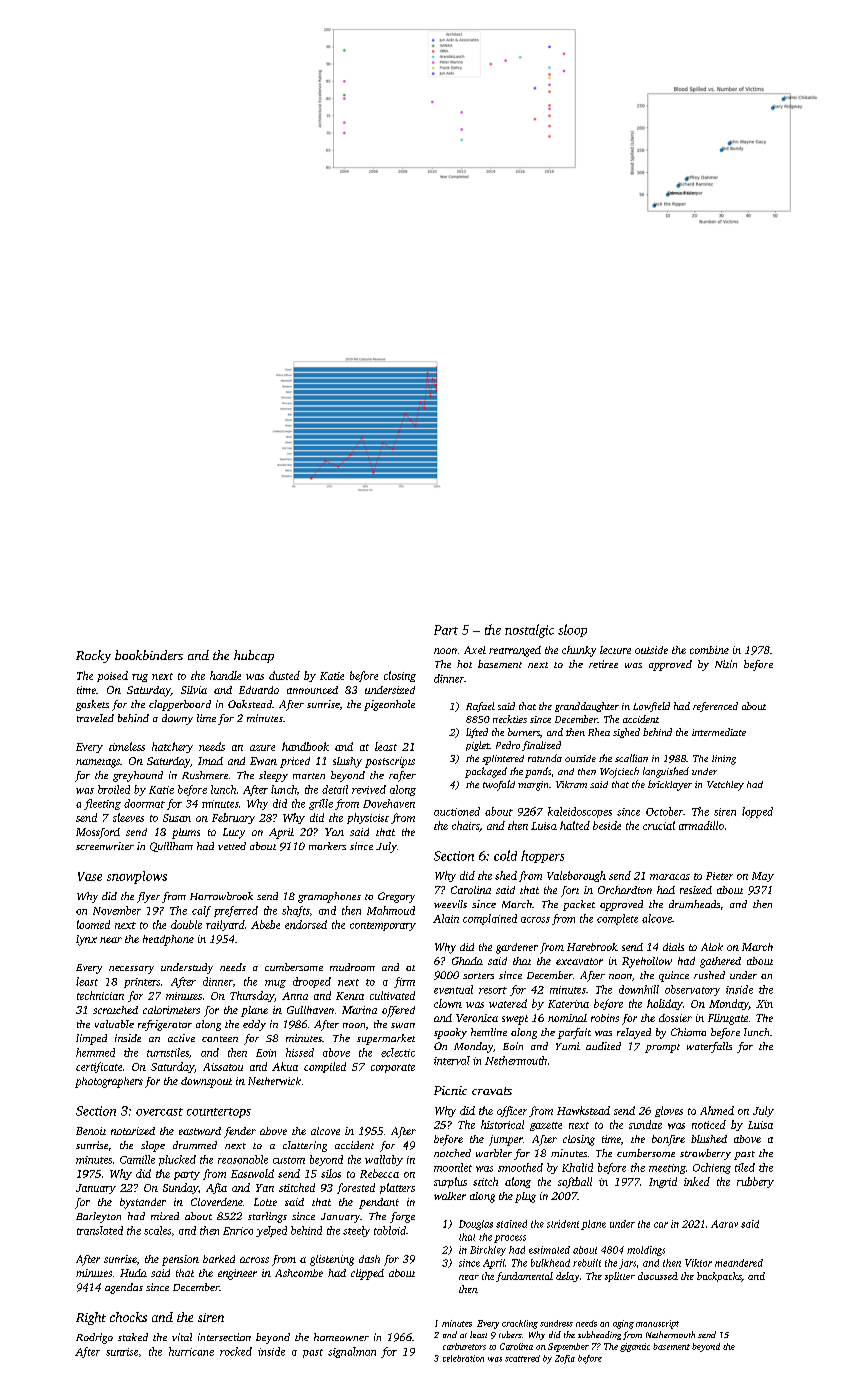 This page has height=1400, width=849. Describe the element at coordinates (450, 1090) in the page. I see `Picnic` at that location.
